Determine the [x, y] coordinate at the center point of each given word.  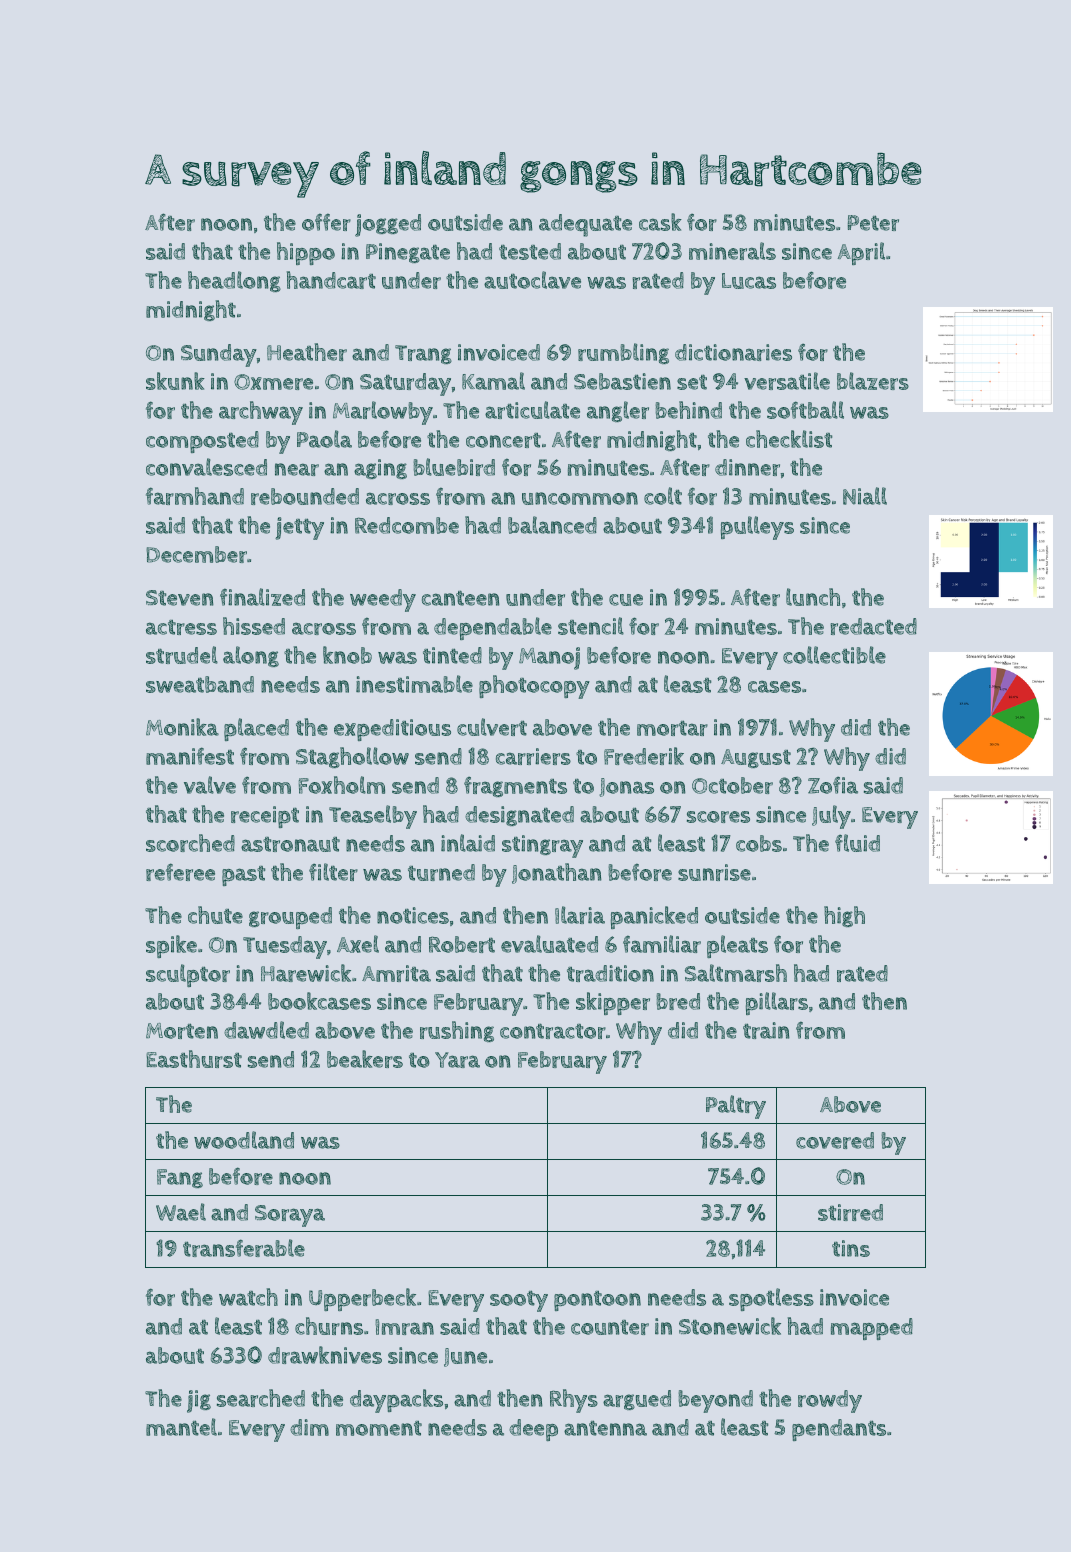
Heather [307, 352]
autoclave [532, 280]
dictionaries [733, 352]
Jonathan [557, 873]
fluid [857, 843]
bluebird [454, 467]
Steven [180, 598]
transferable [244, 1248]
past [243, 876]
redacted [873, 626]
